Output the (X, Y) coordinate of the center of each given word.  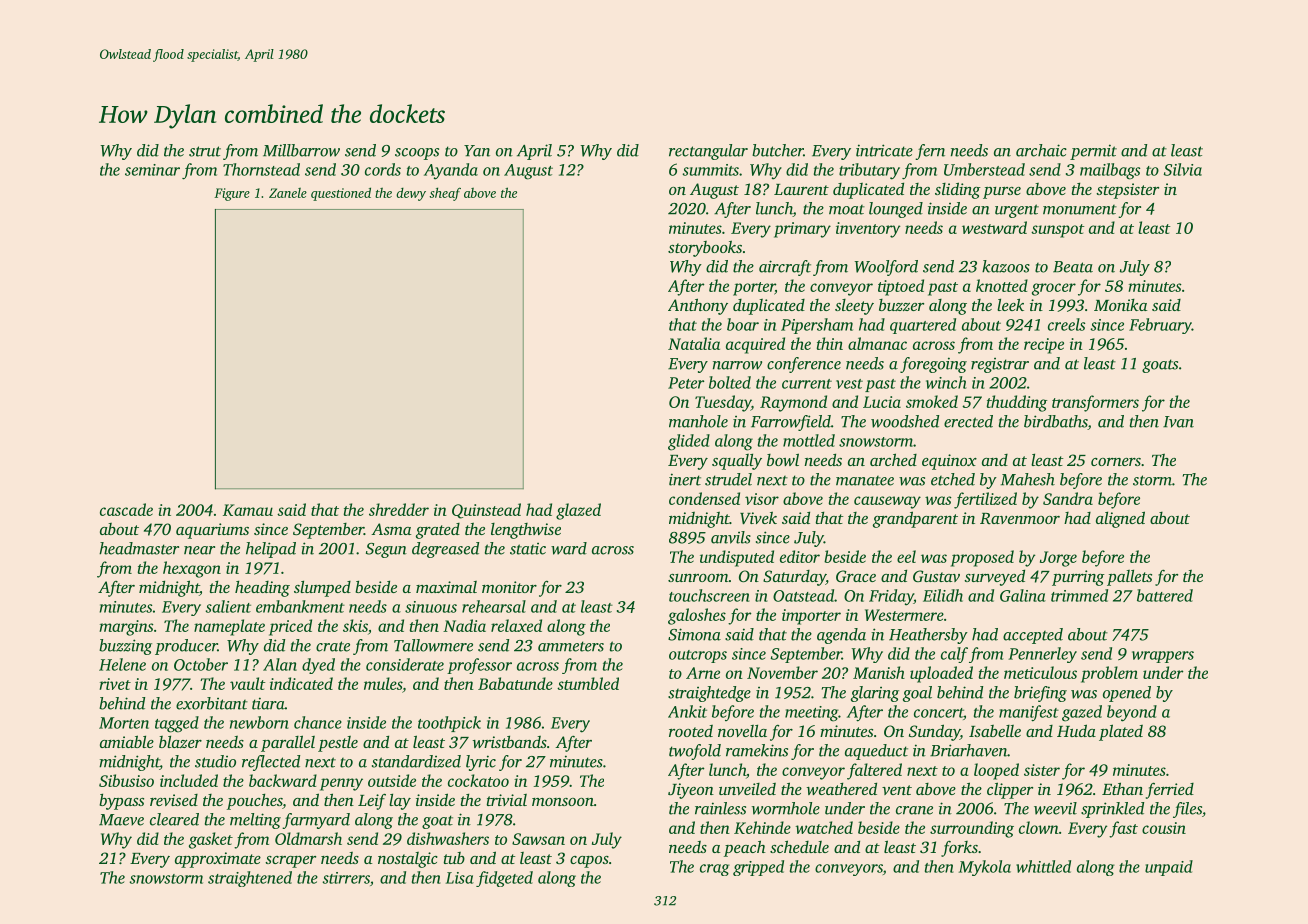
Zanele (288, 193)
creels (1066, 324)
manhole (698, 421)
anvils (731, 537)
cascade (126, 509)
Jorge (1058, 559)
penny (341, 784)
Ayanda (451, 171)
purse (1002, 193)
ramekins (757, 750)
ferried (1170, 790)
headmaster (139, 548)
